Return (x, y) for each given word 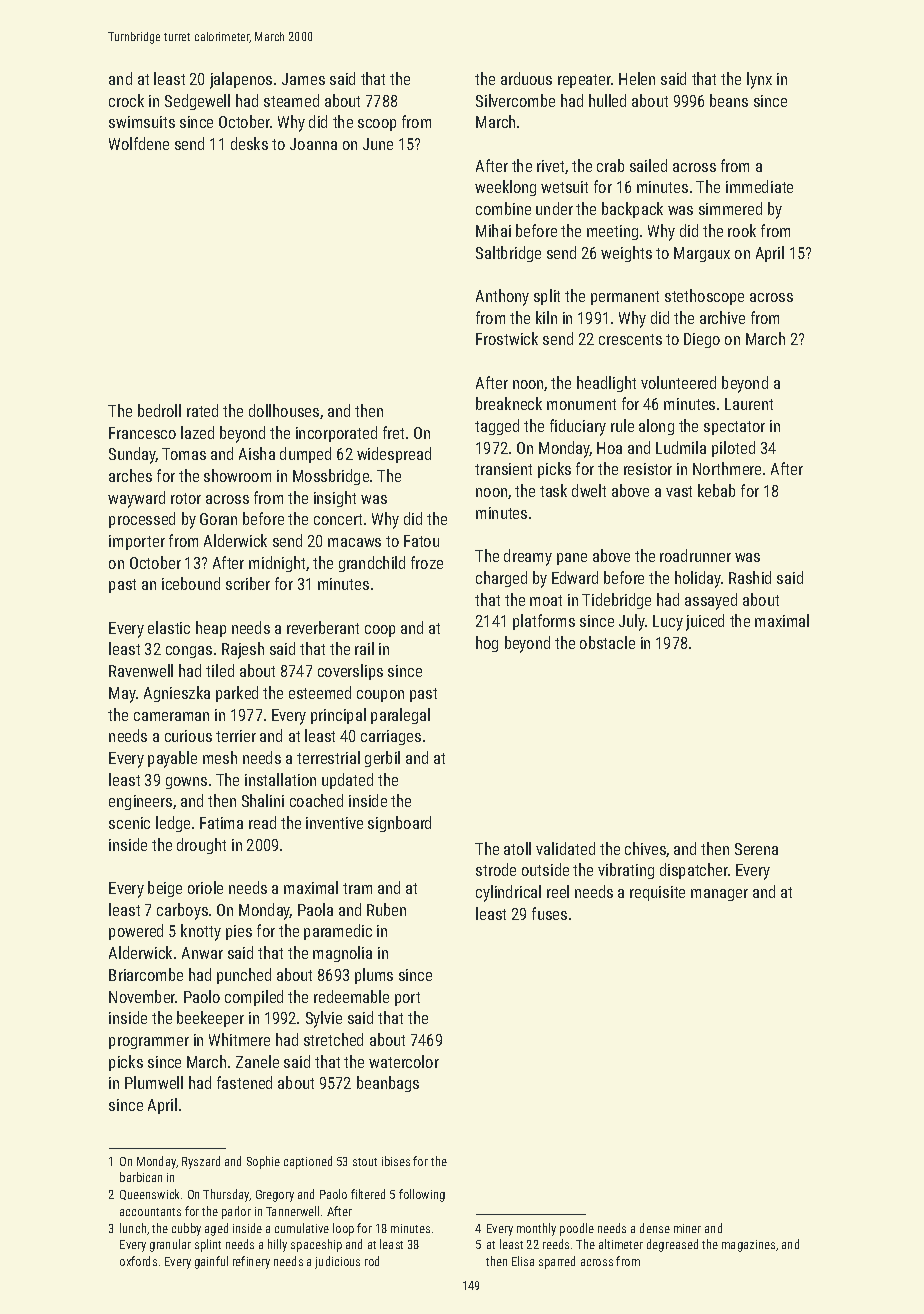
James (303, 79)
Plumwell (154, 1082)
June (378, 144)
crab (610, 165)
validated (565, 848)
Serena (756, 849)
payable (172, 759)
